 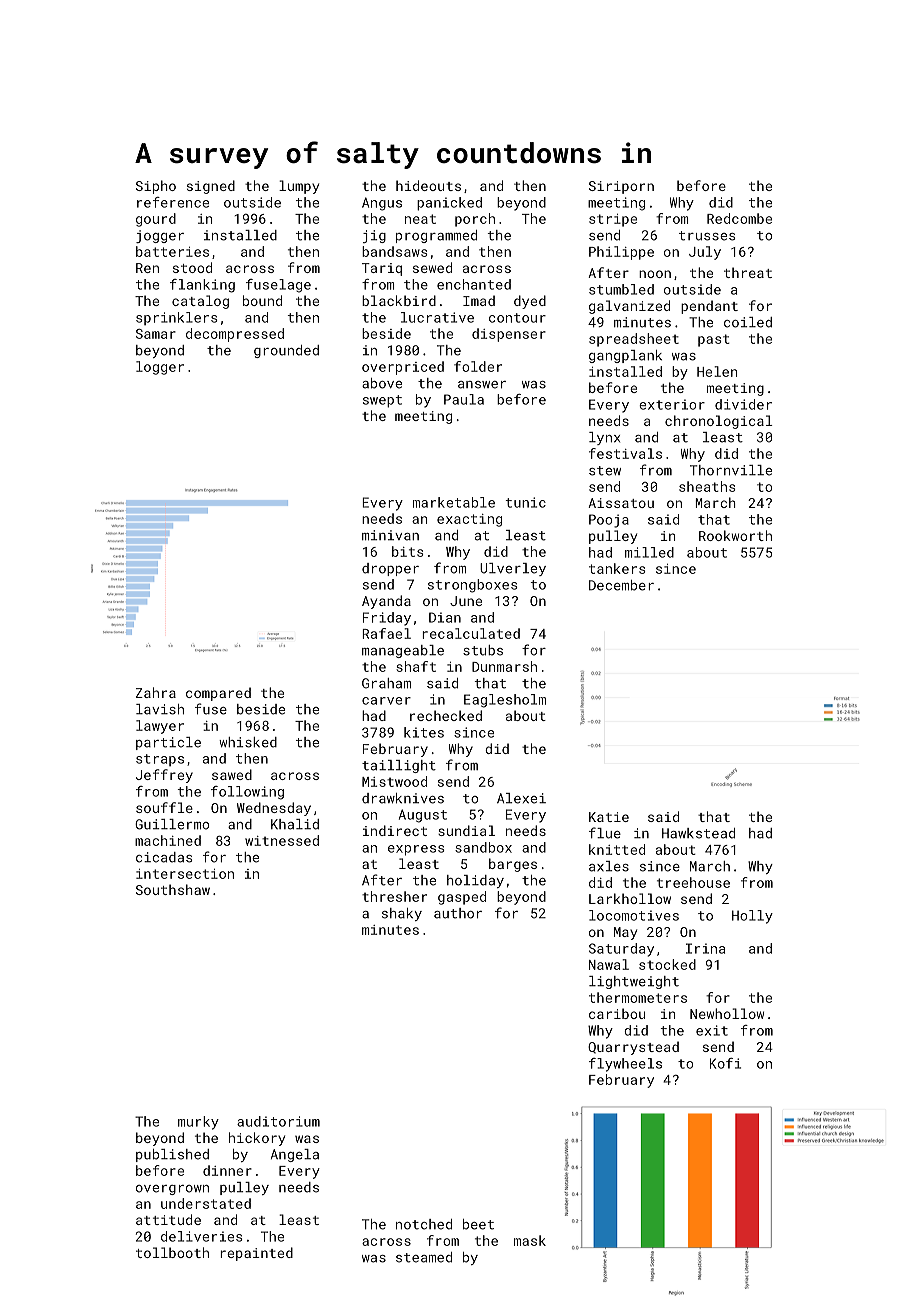 I want to click on repainted, so click(x=256, y=1254).
